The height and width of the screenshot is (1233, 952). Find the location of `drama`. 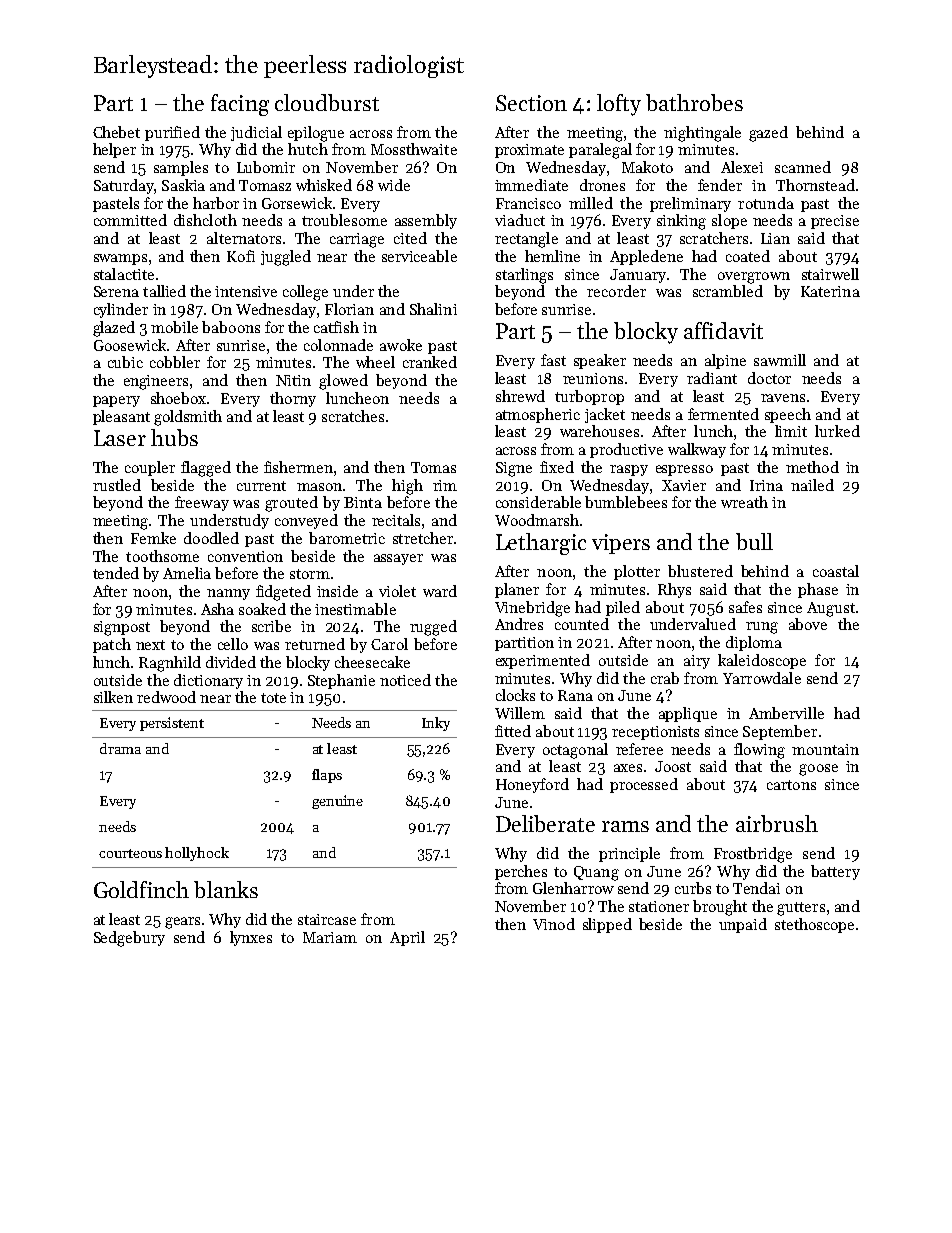

drama is located at coordinates (120, 748).
